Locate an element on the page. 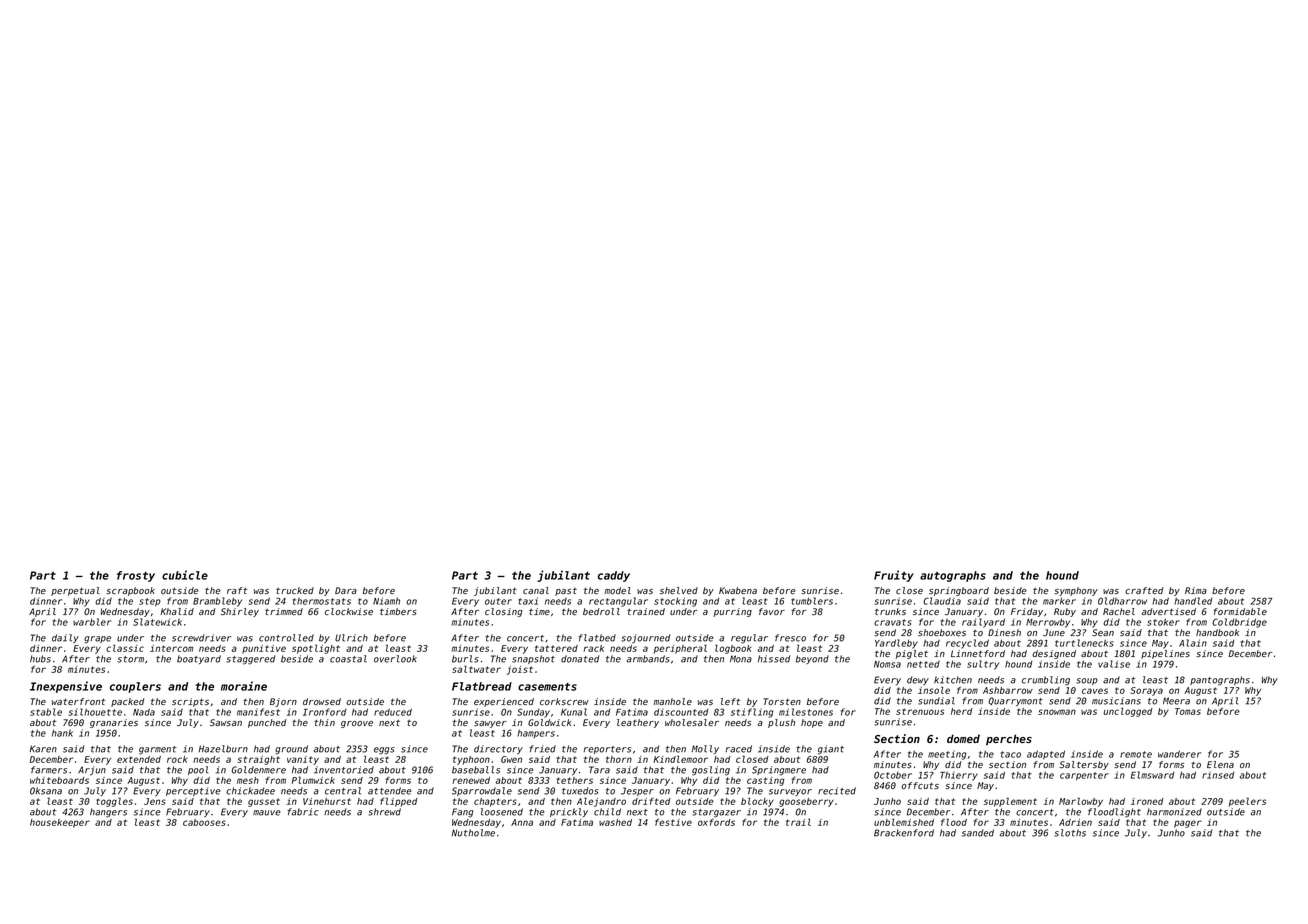  cubicle is located at coordinates (185, 575).
